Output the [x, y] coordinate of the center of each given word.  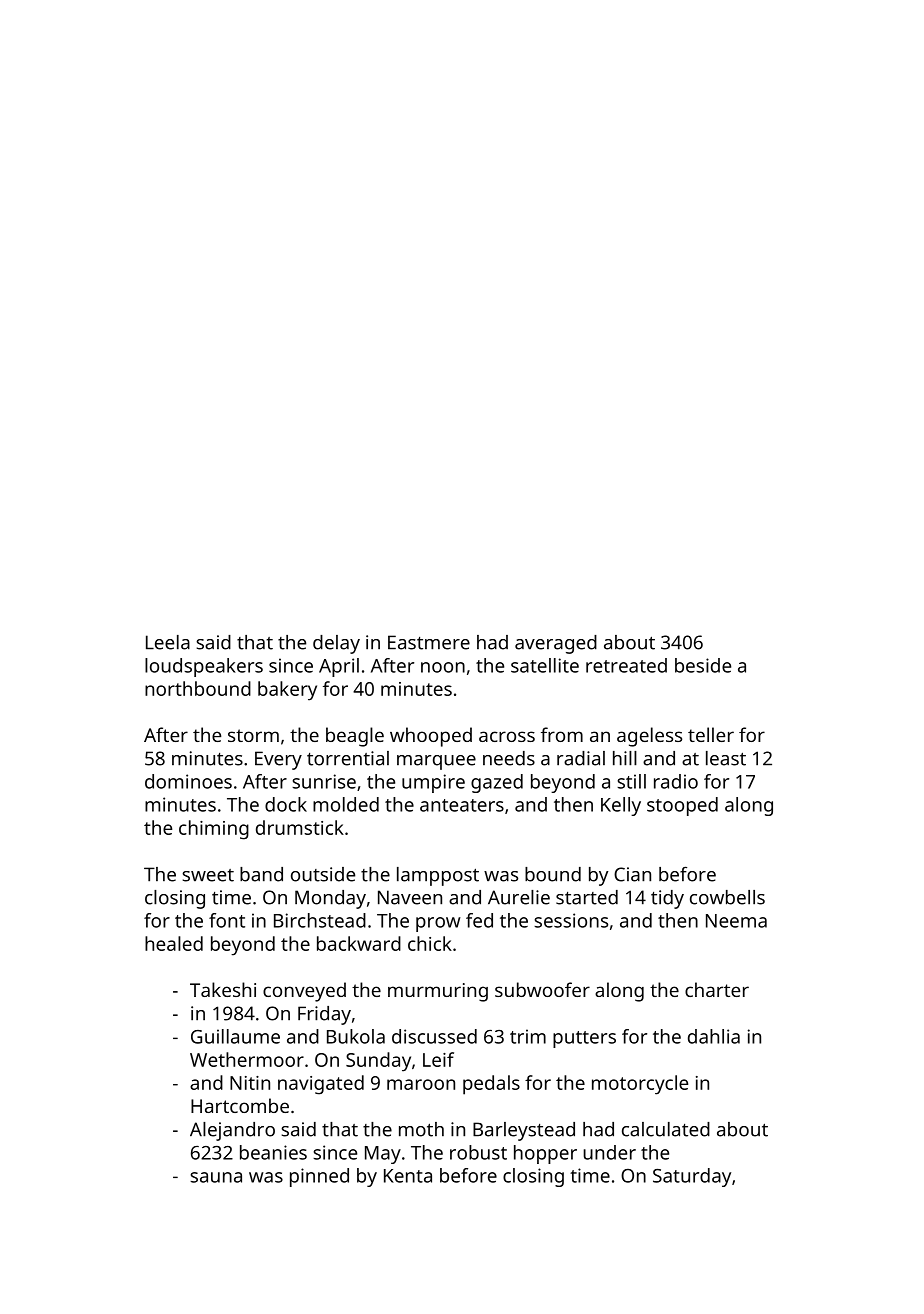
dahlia [714, 1036]
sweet [208, 875]
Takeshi [223, 989]
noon [443, 667]
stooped [682, 806]
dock [286, 804]
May [383, 1155]
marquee [436, 762]
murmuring [438, 992]
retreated [626, 665]
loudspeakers [204, 667]
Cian [632, 874]
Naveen [410, 897]
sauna [216, 1177]
